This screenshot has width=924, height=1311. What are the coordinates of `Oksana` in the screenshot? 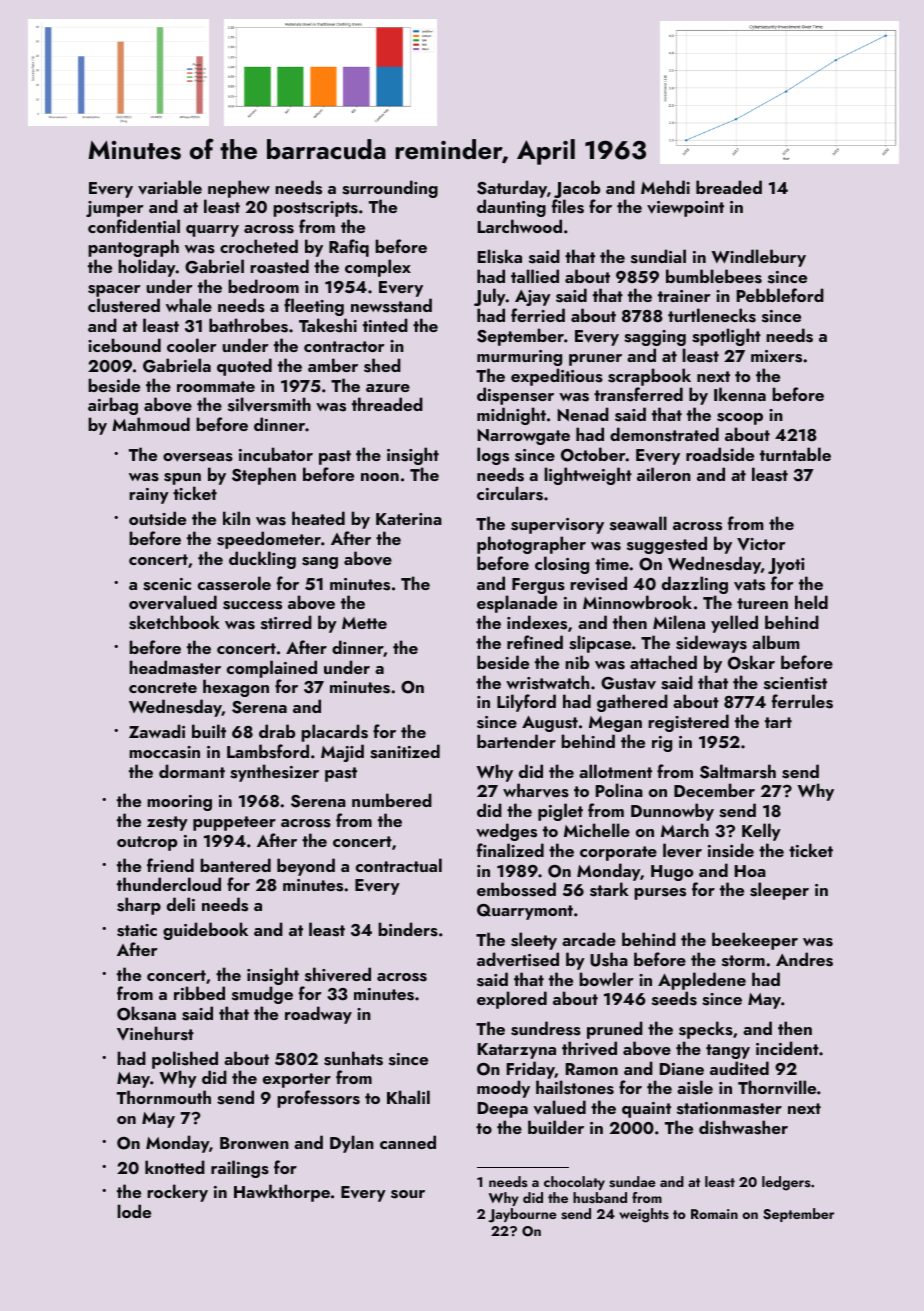 It's located at (146, 1013).
